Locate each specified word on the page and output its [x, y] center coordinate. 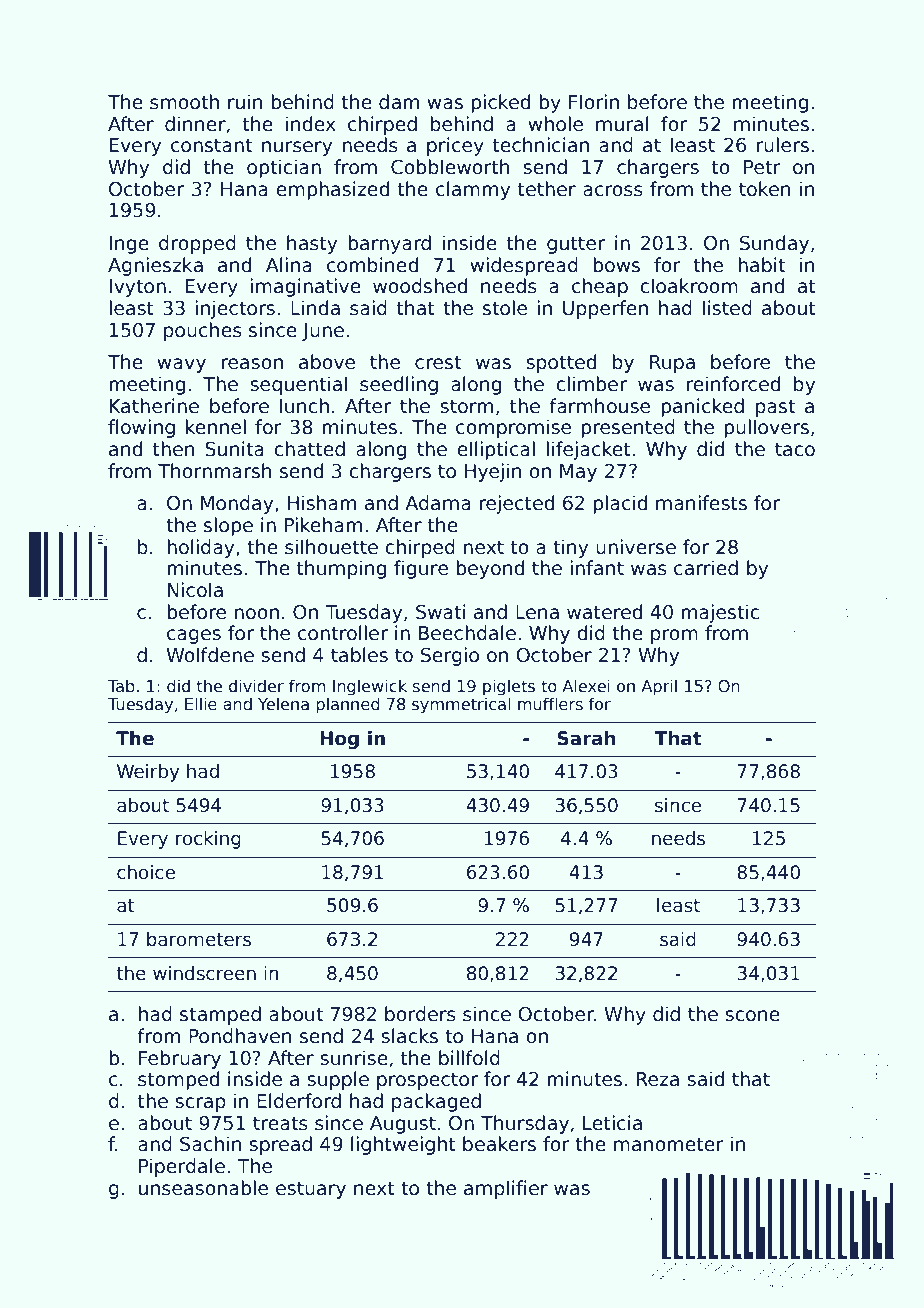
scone [752, 1016]
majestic [720, 613]
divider [256, 686]
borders [420, 1014]
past [775, 408]
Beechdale [467, 633]
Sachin [210, 1144]
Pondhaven [240, 1036]
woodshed [420, 286]
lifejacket [589, 450]
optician [284, 168]
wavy [181, 365]
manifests [701, 503]
